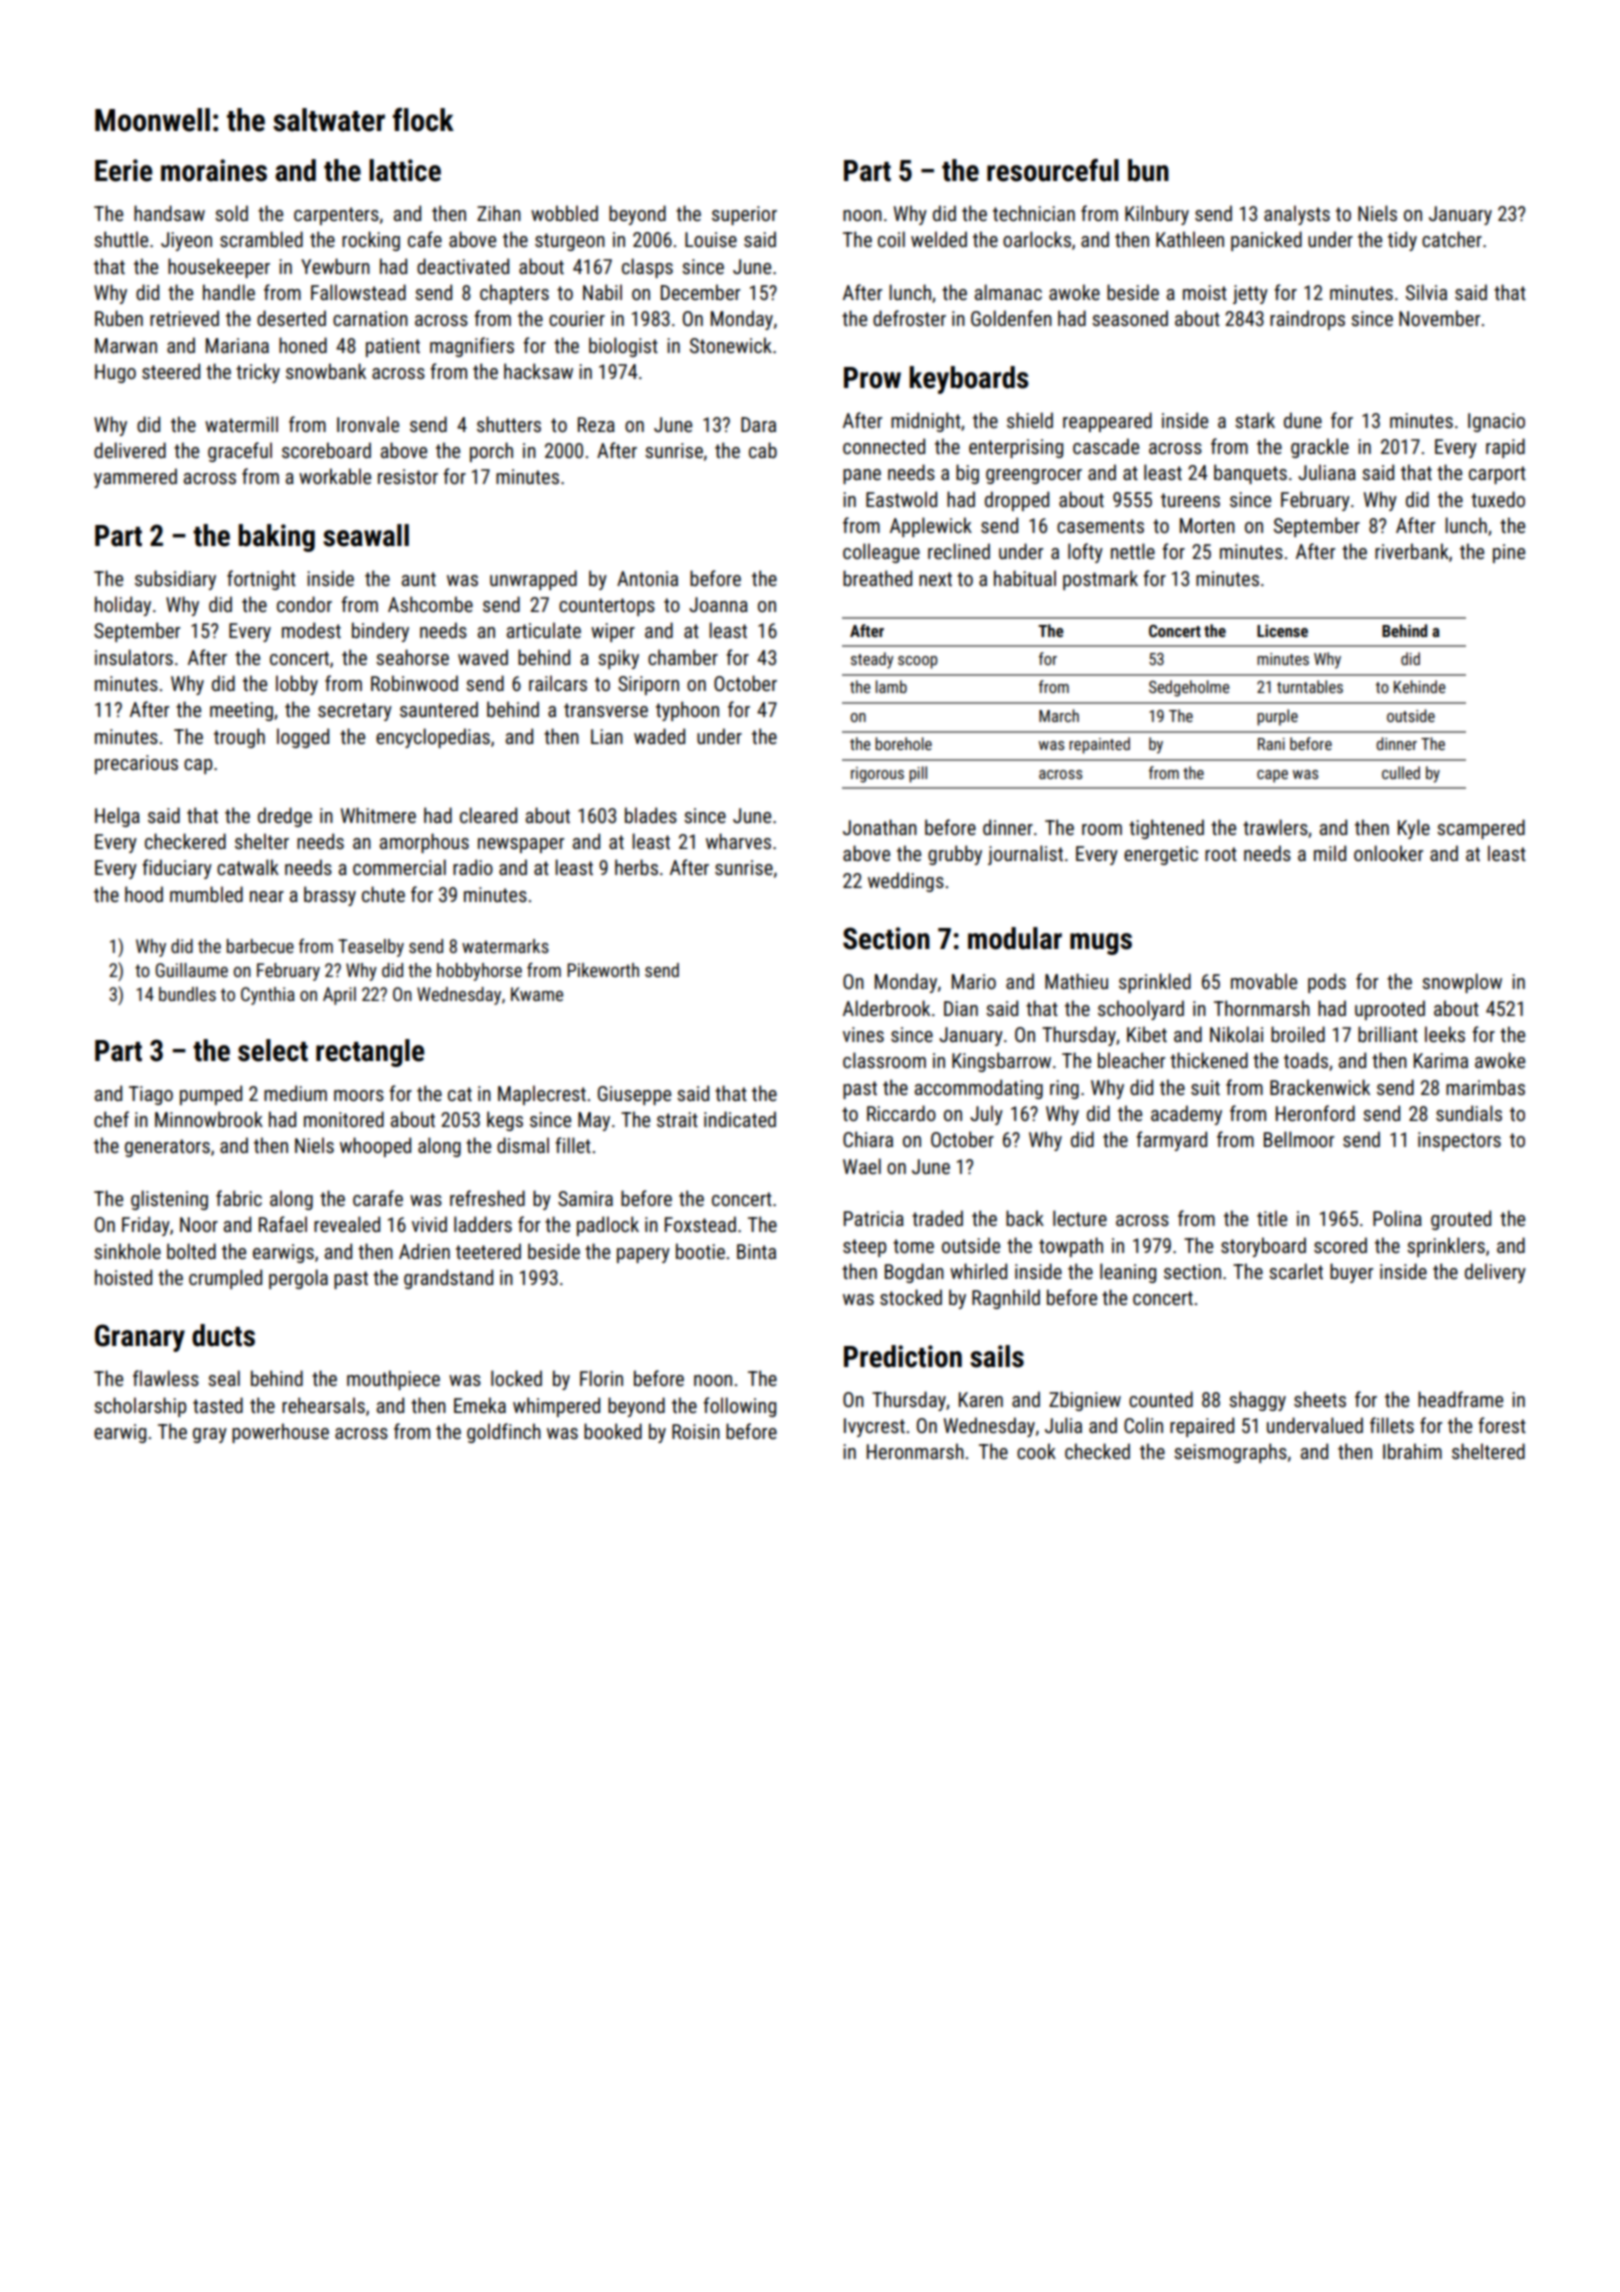 The width and height of the screenshot is (1620, 2292). Describe the element at coordinates (891, 239) in the screenshot. I see `coil` at that location.
